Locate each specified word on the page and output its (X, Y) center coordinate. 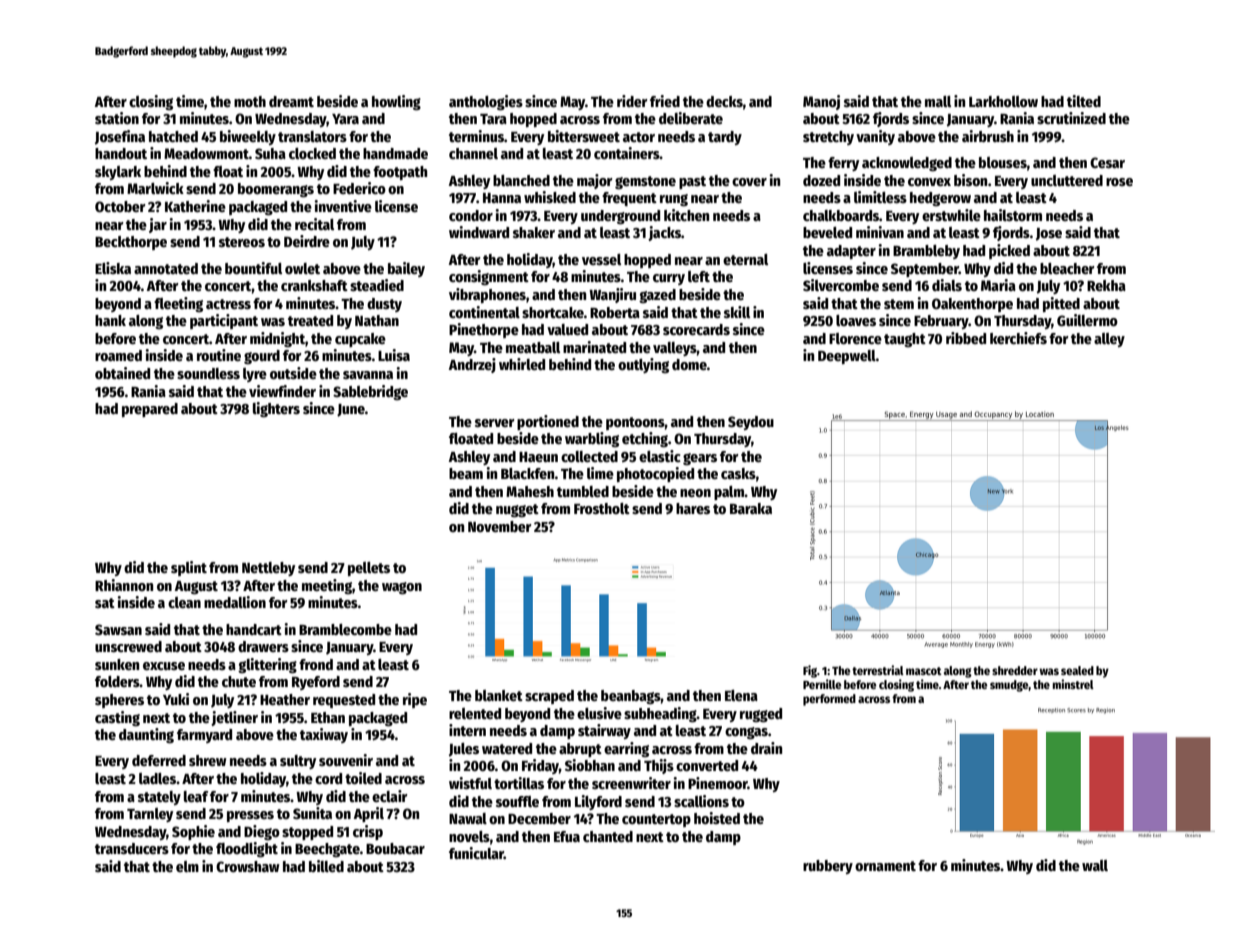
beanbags (631, 697)
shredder (1015, 670)
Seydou (751, 423)
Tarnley (150, 815)
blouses (1003, 162)
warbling (592, 439)
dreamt (291, 101)
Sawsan (118, 629)
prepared (150, 410)
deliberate (691, 118)
